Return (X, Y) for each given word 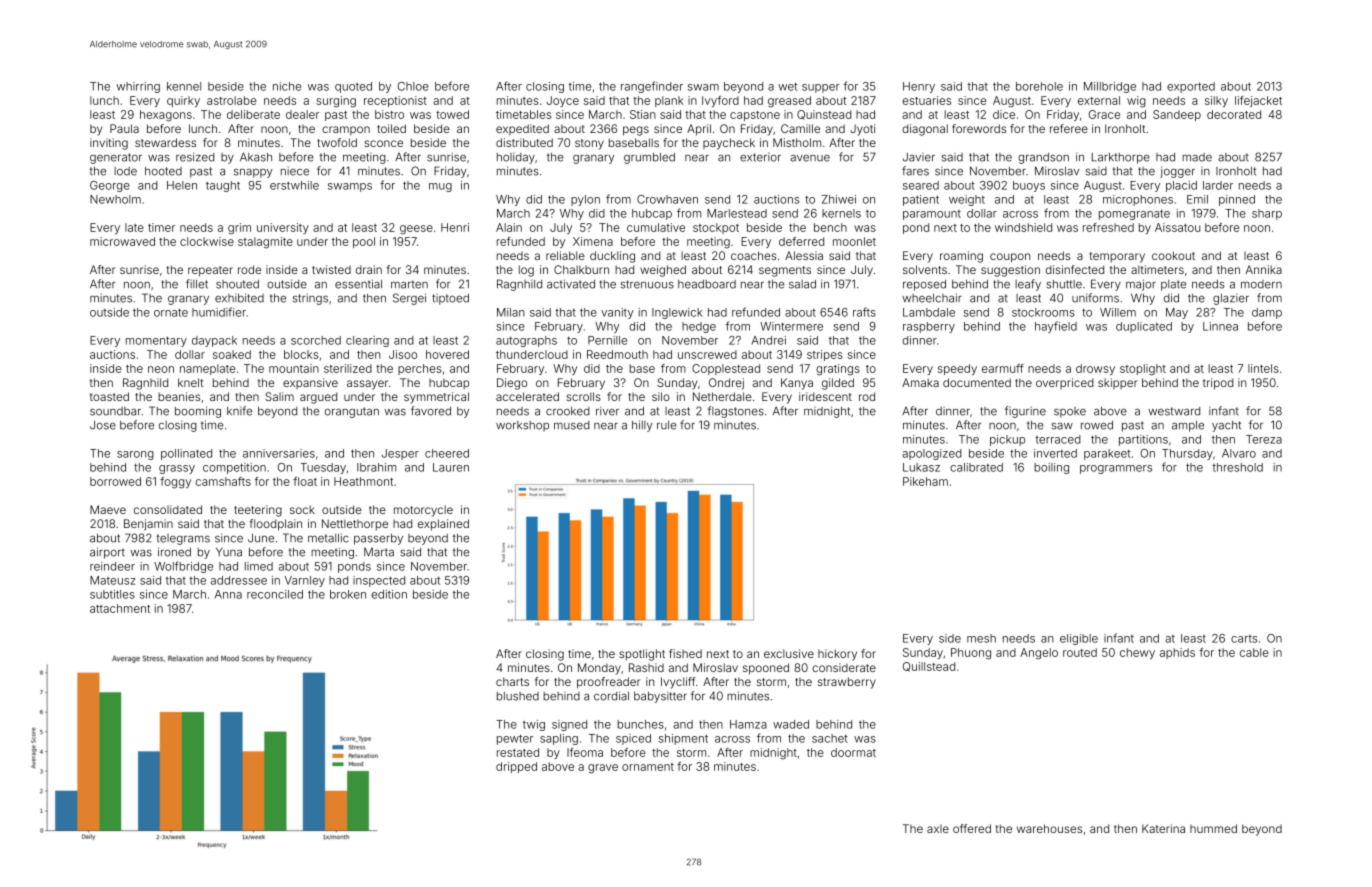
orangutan (352, 412)
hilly (642, 426)
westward (1174, 411)
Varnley (305, 581)
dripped (516, 767)
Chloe (413, 86)
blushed (518, 696)
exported (1191, 87)
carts (1244, 639)
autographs (526, 341)
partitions (1143, 440)
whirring (138, 87)
